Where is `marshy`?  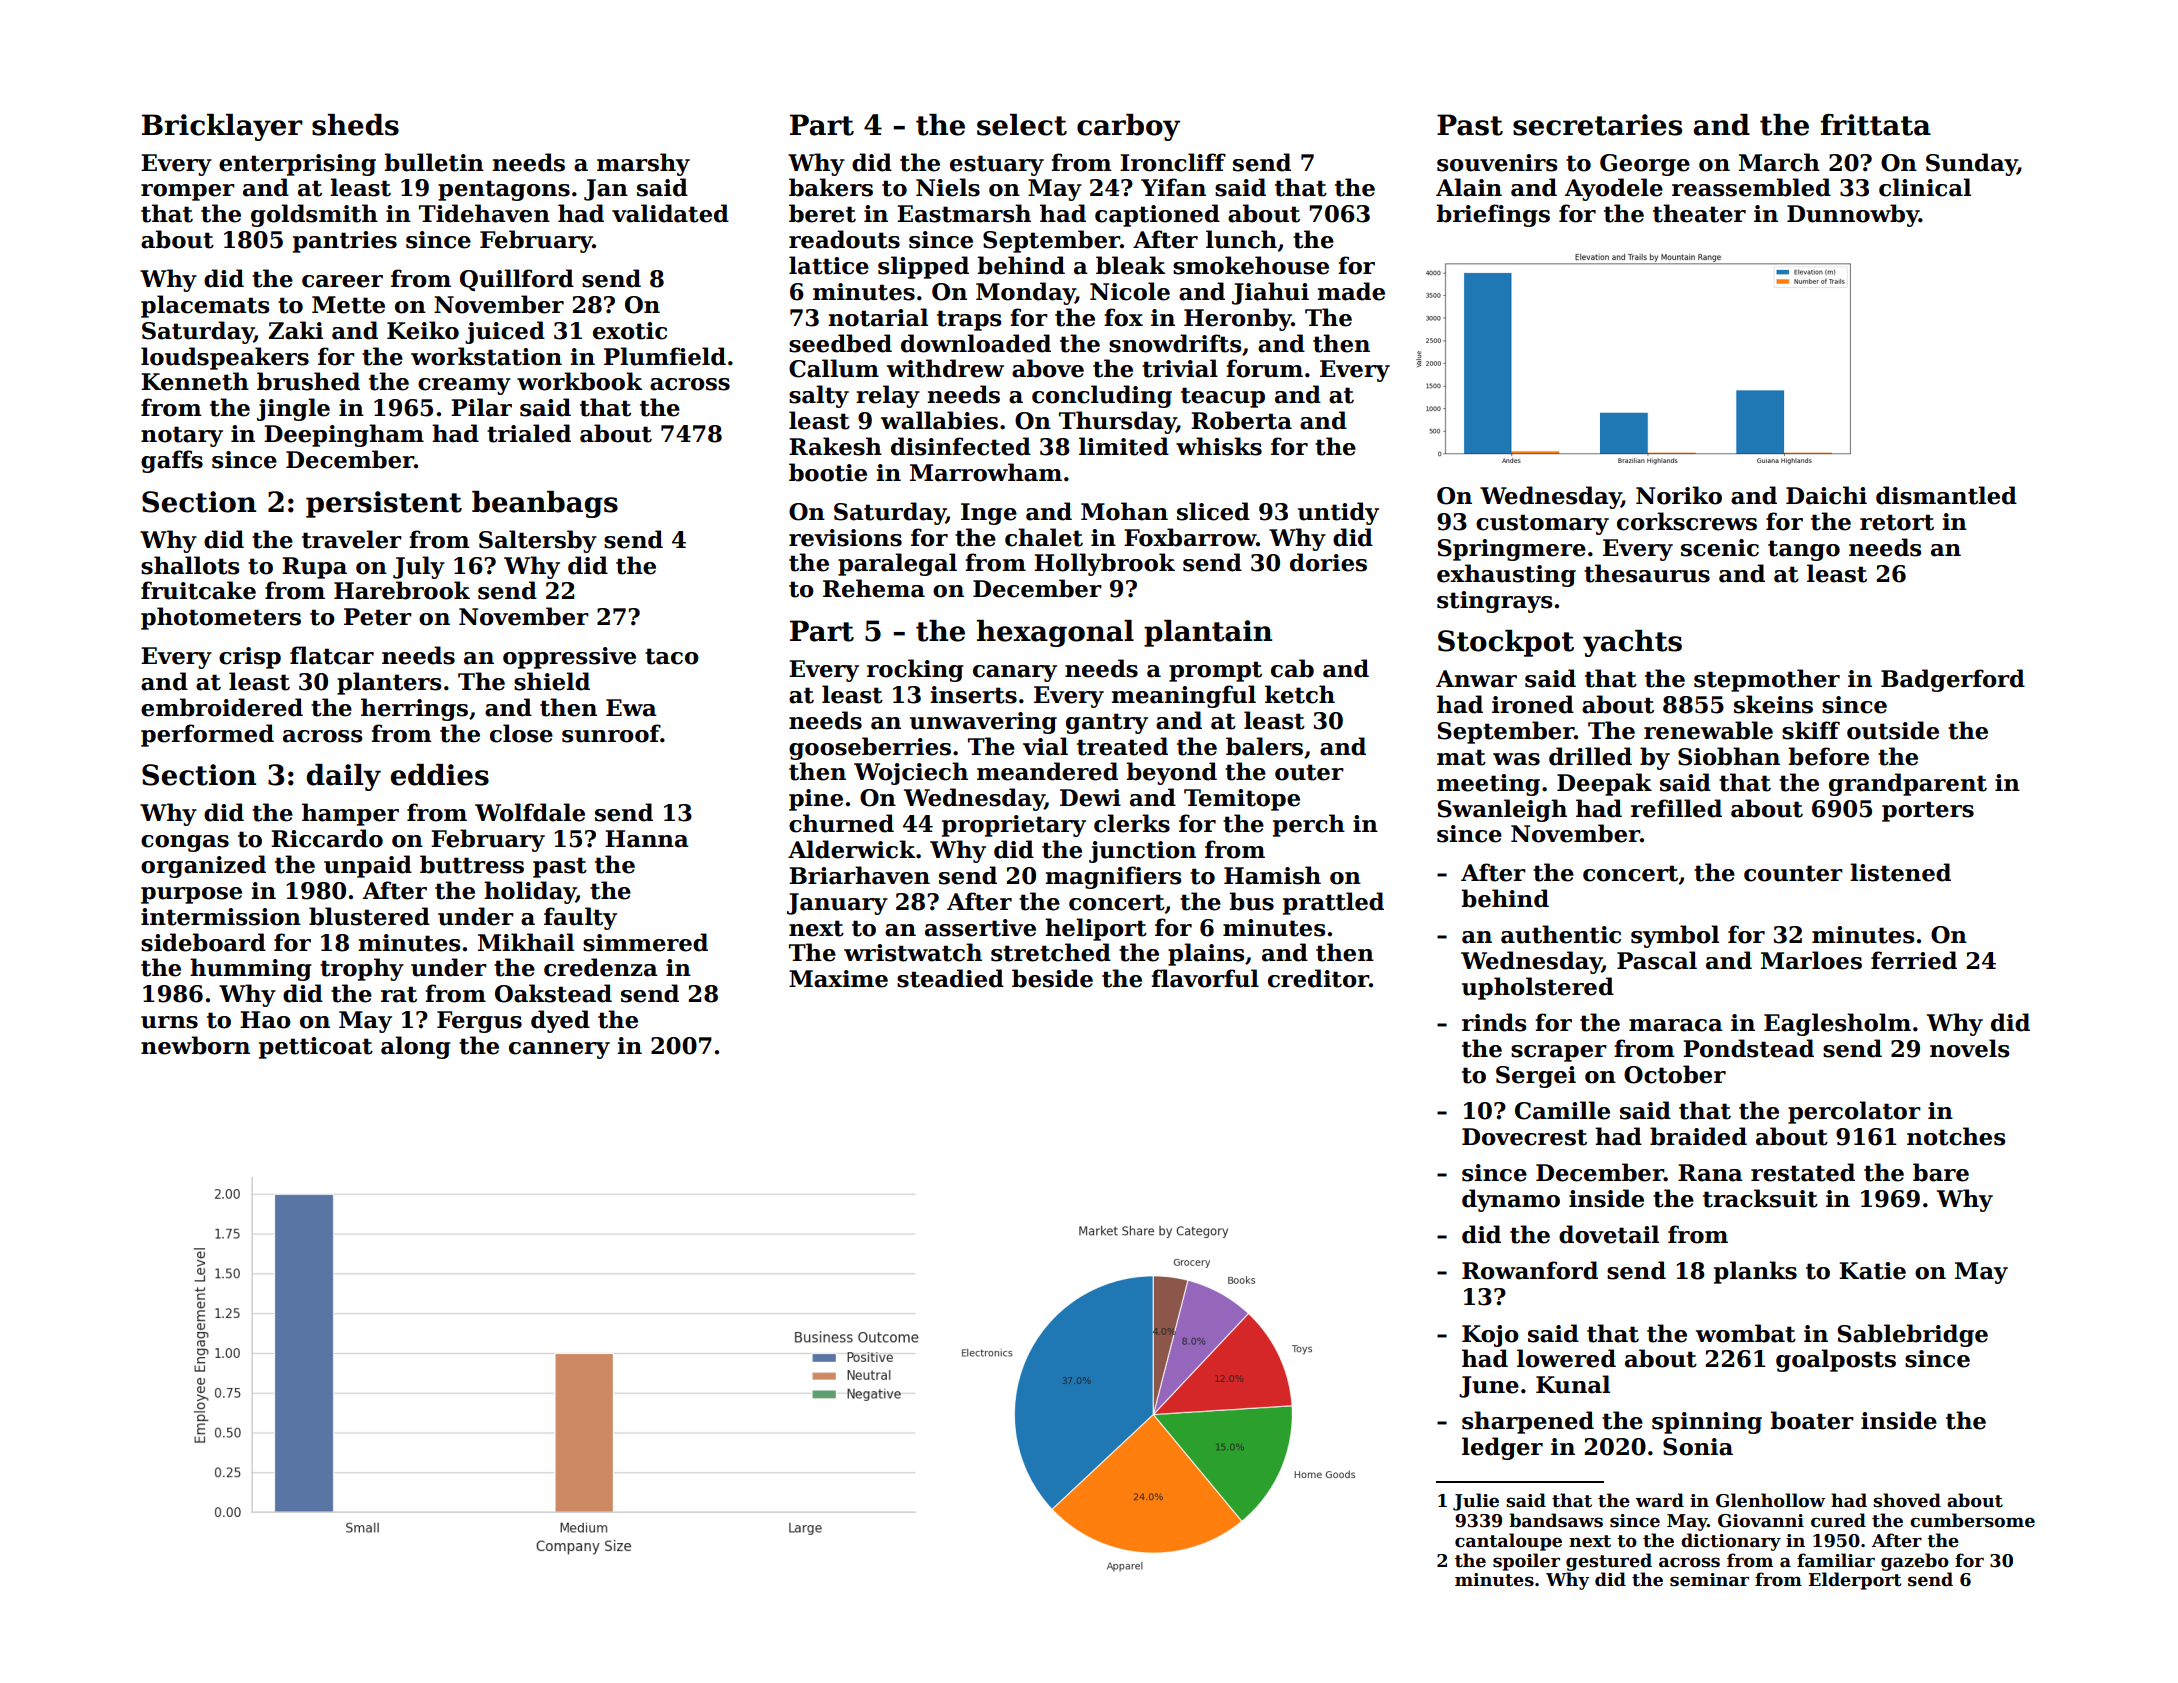
marshy is located at coordinates (643, 164).
